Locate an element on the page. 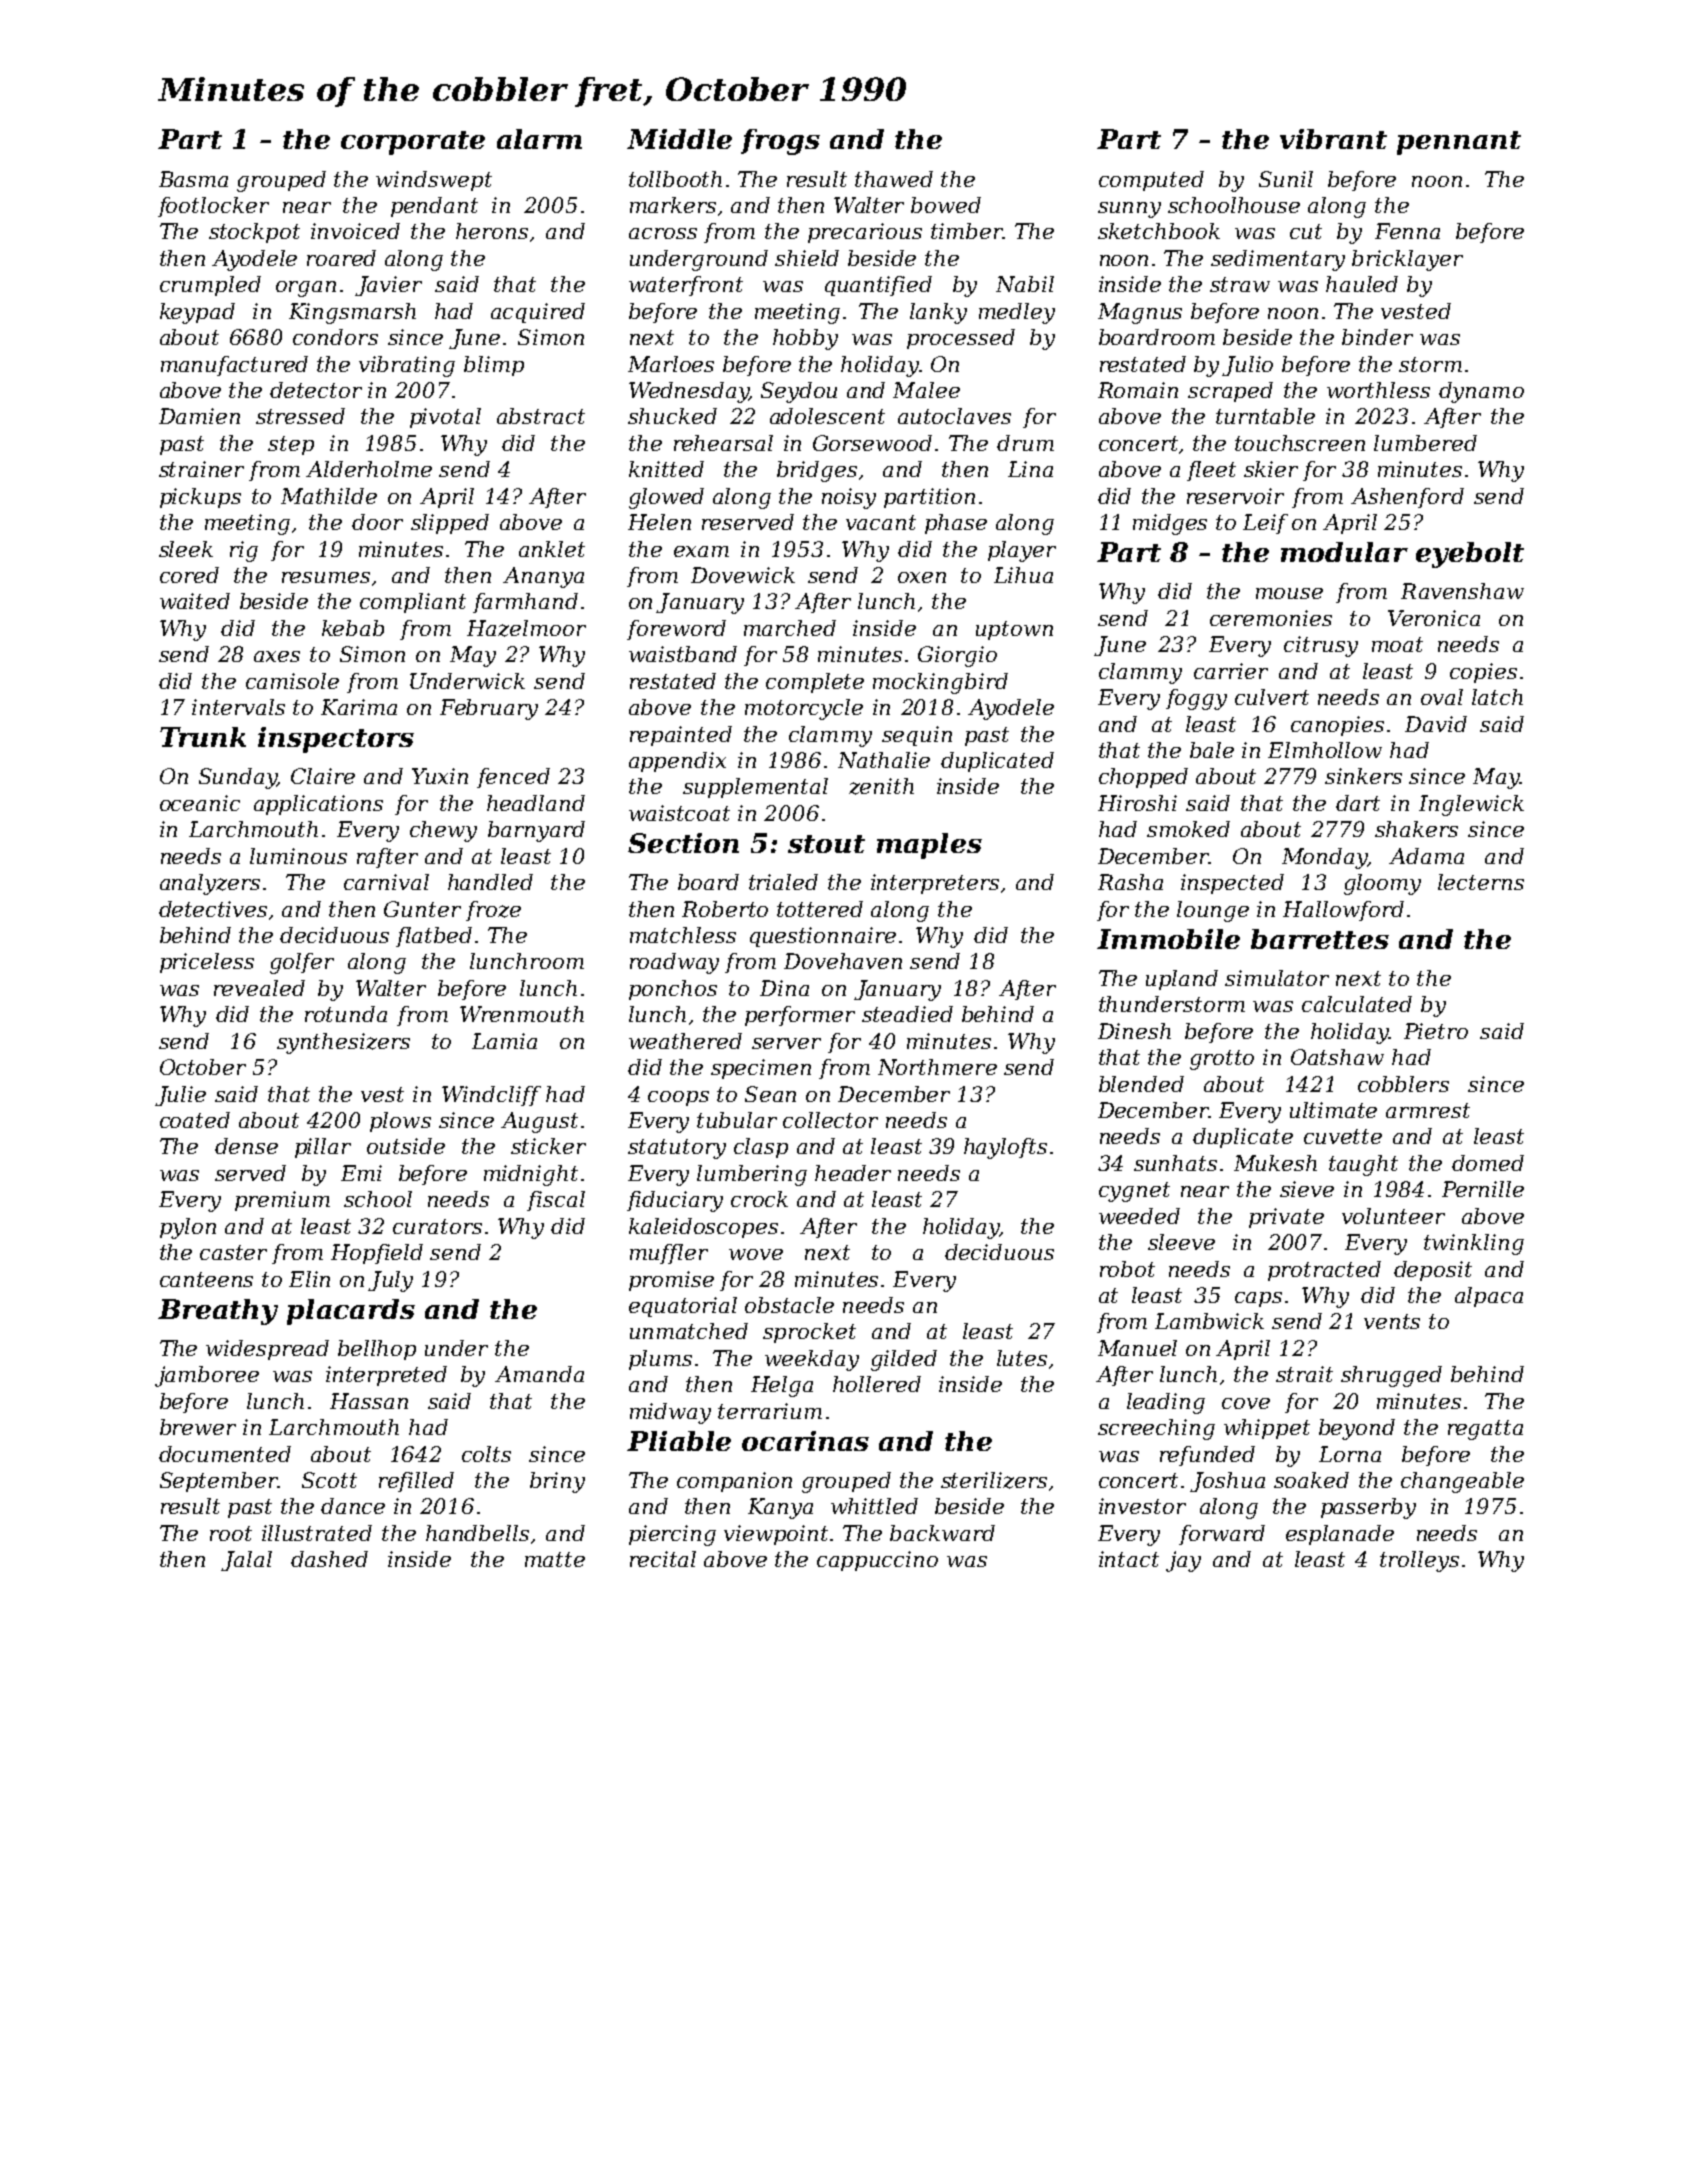 The width and height of the page is (1683, 2178). corporate is located at coordinates (413, 143).
